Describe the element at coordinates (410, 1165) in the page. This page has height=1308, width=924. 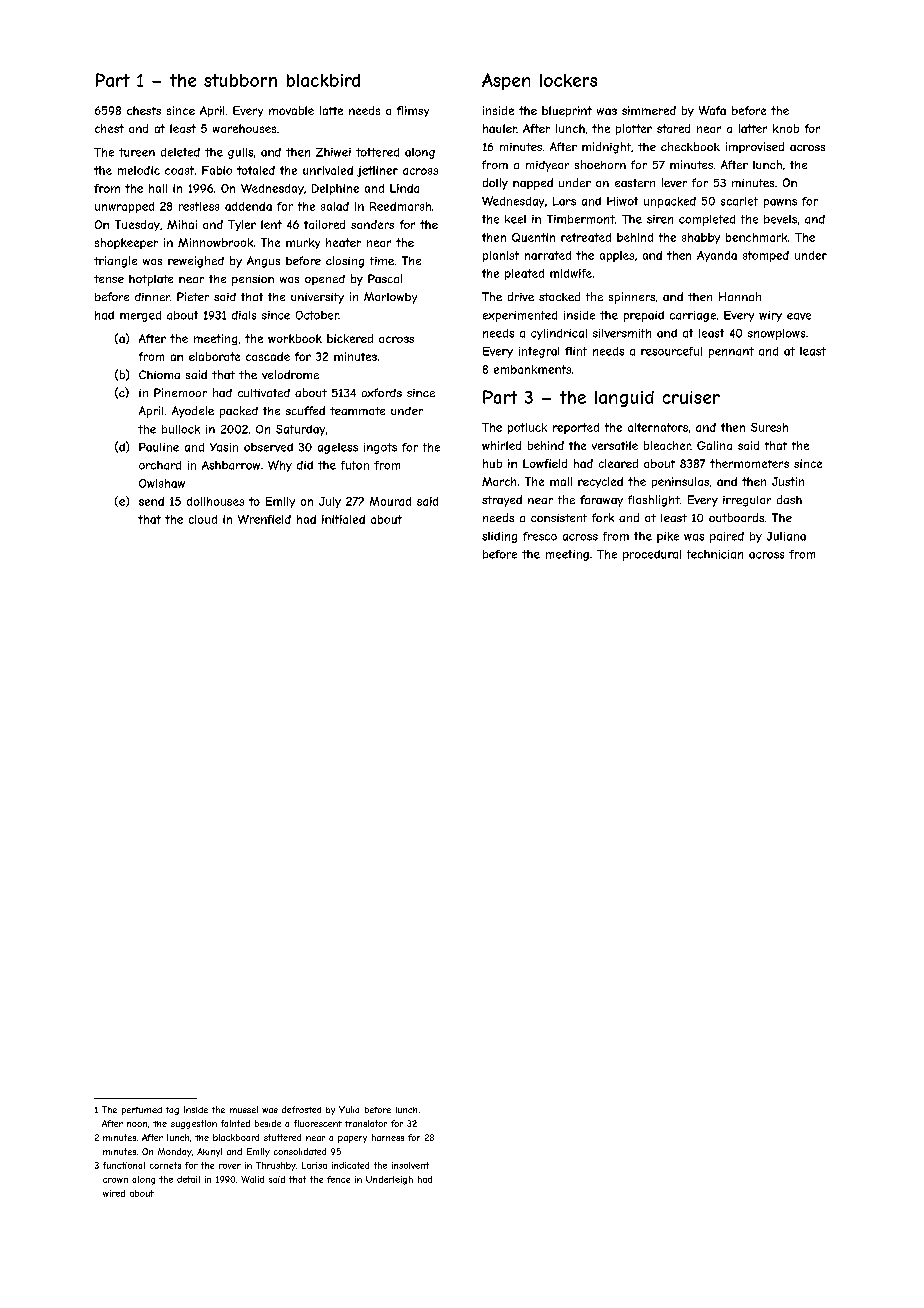
I see `insolvent` at that location.
